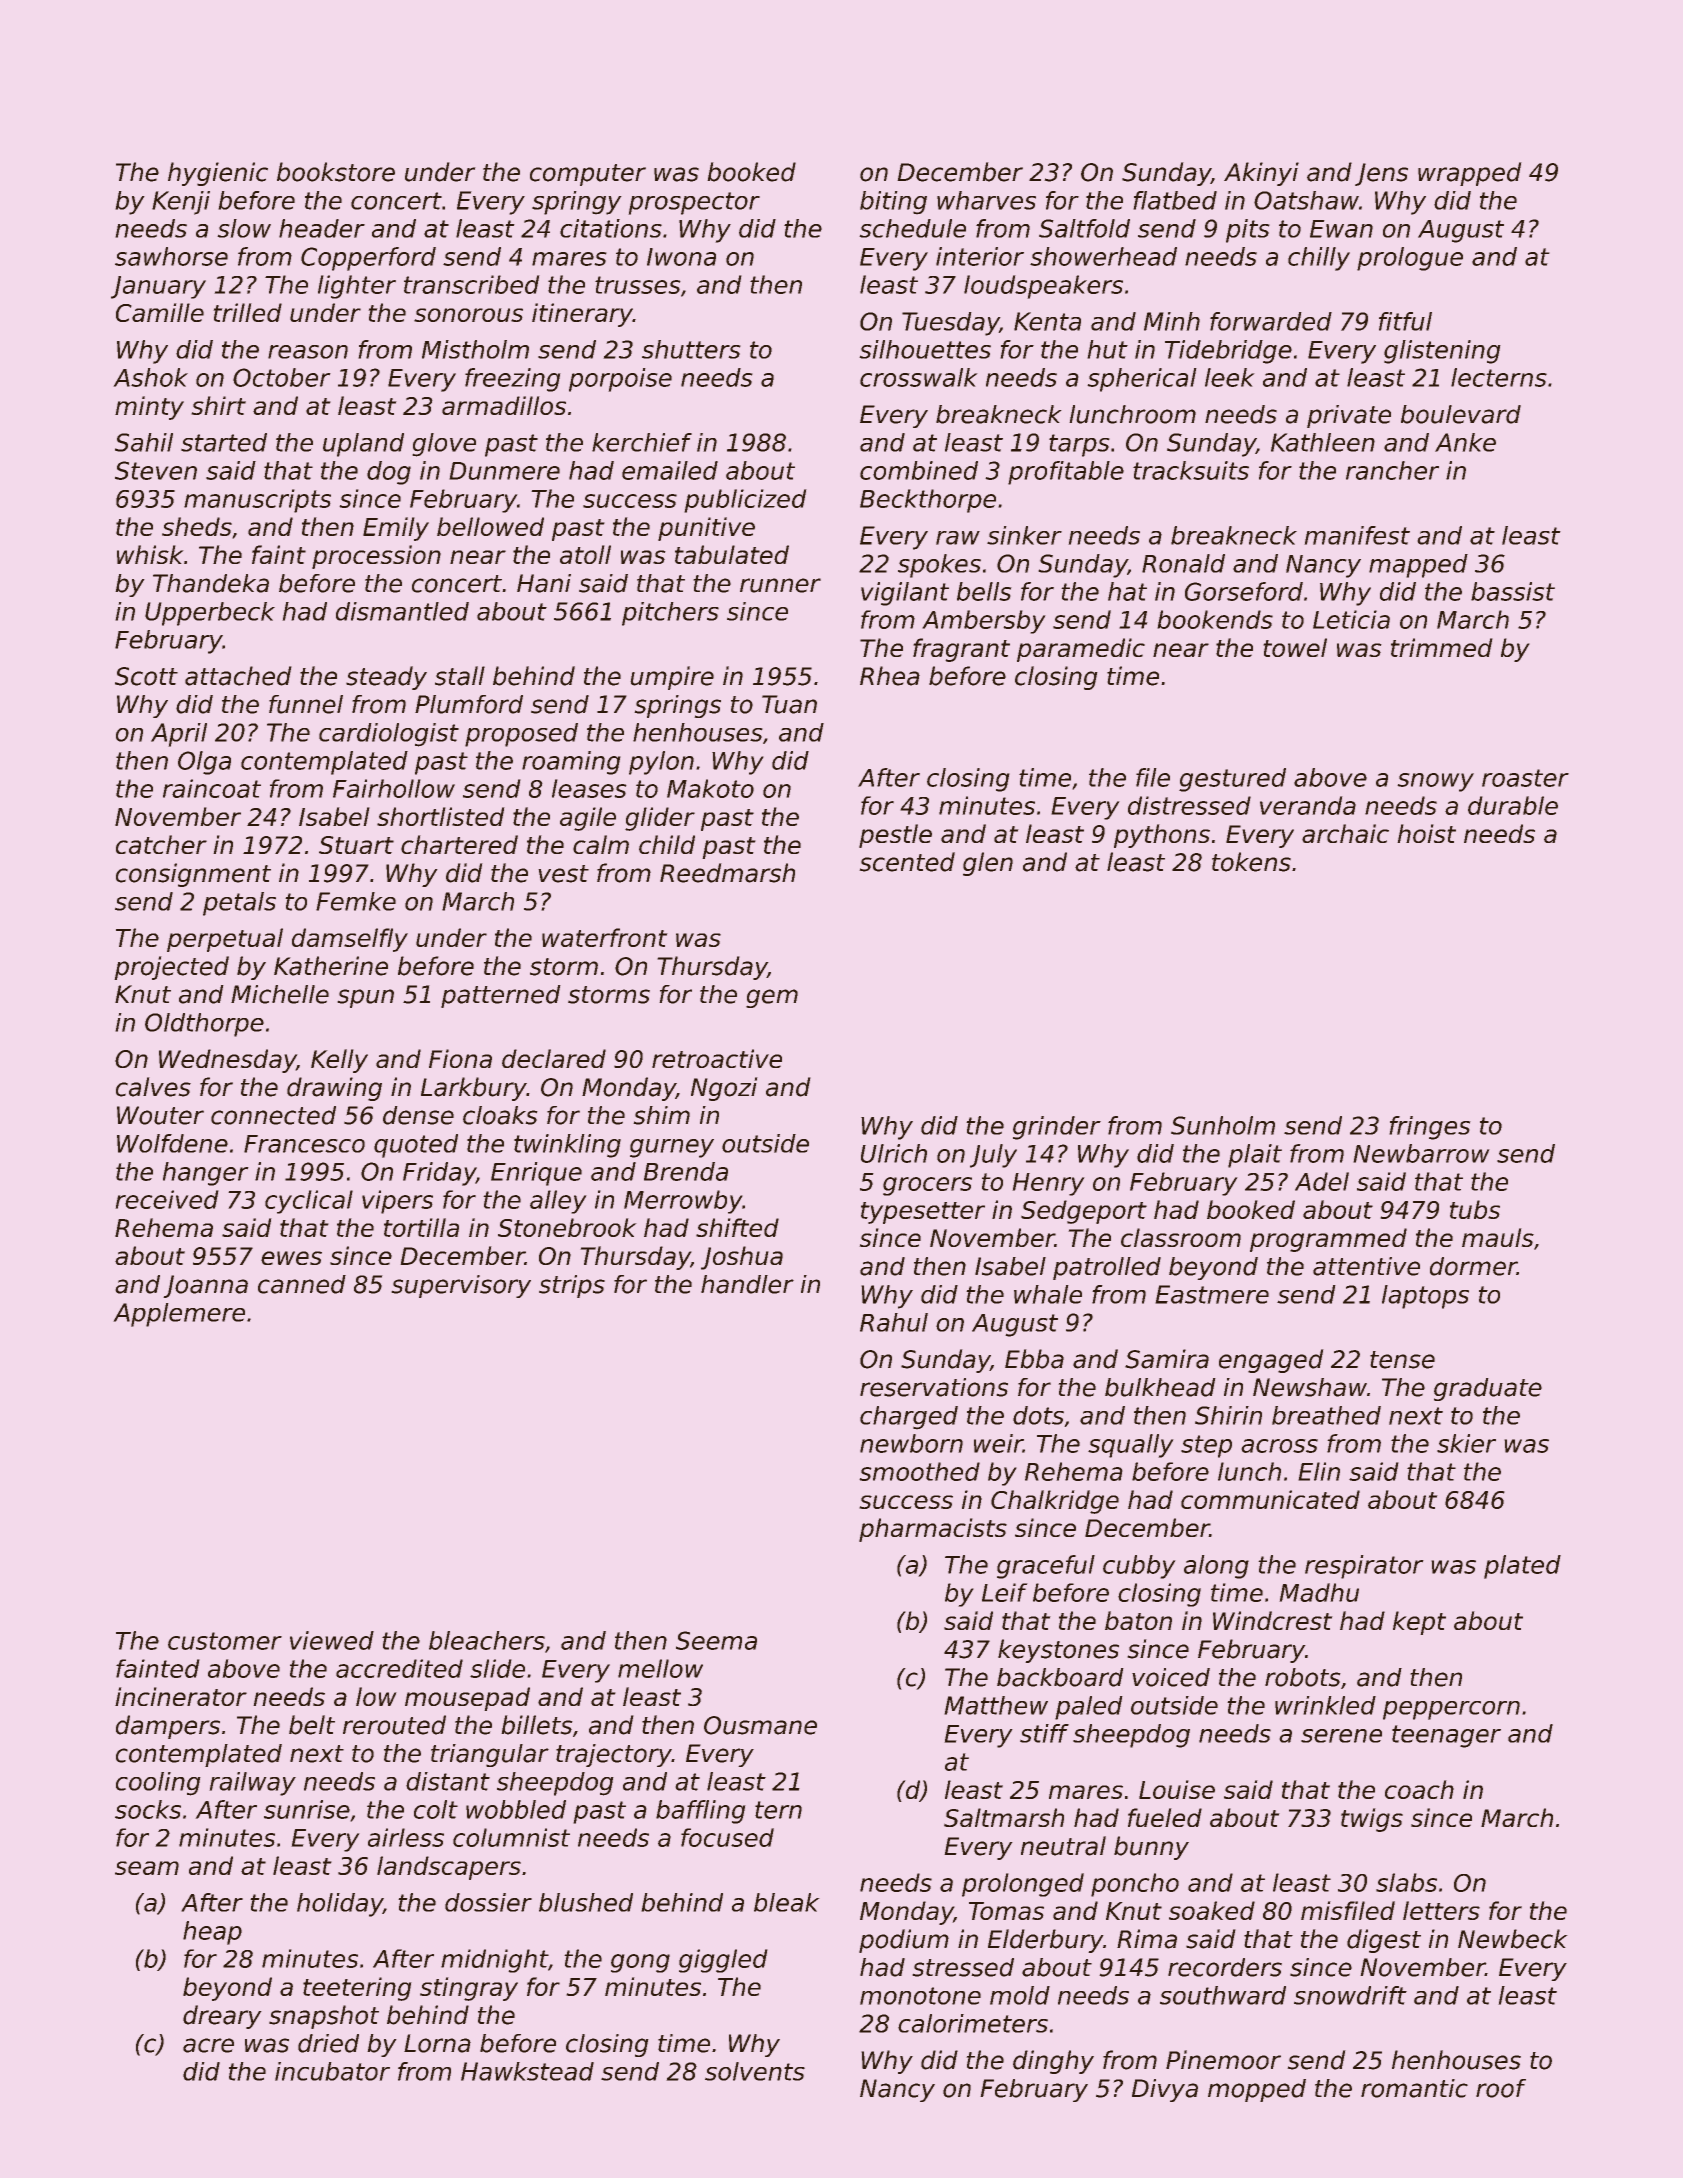 The width and height of the image is (1683, 2178). What do you see at coordinates (1232, 780) in the image?
I see `gestured` at bounding box center [1232, 780].
